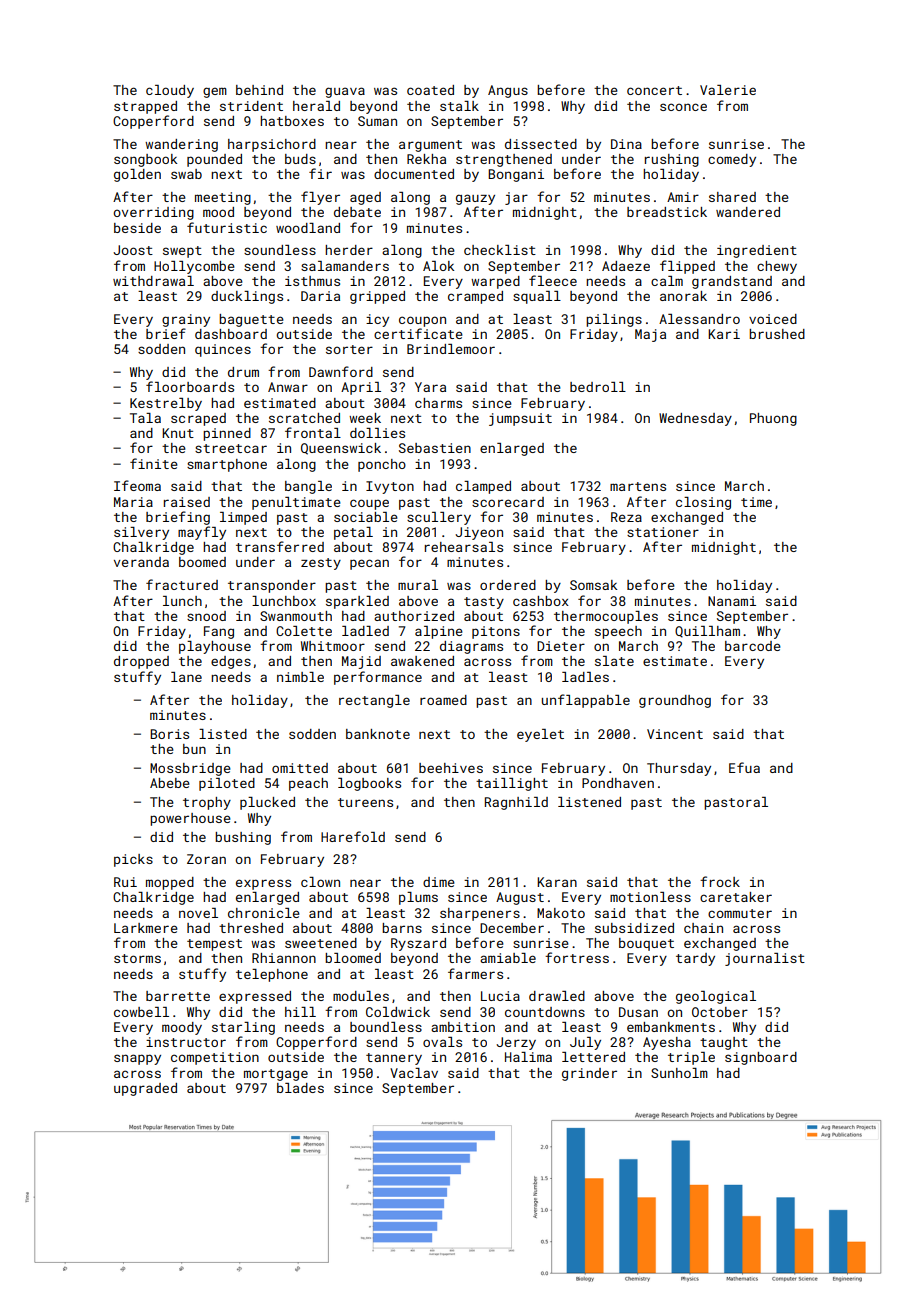  What do you see at coordinates (765, 959) in the document?
I see `journalist` at bounding box center [765, 959].
